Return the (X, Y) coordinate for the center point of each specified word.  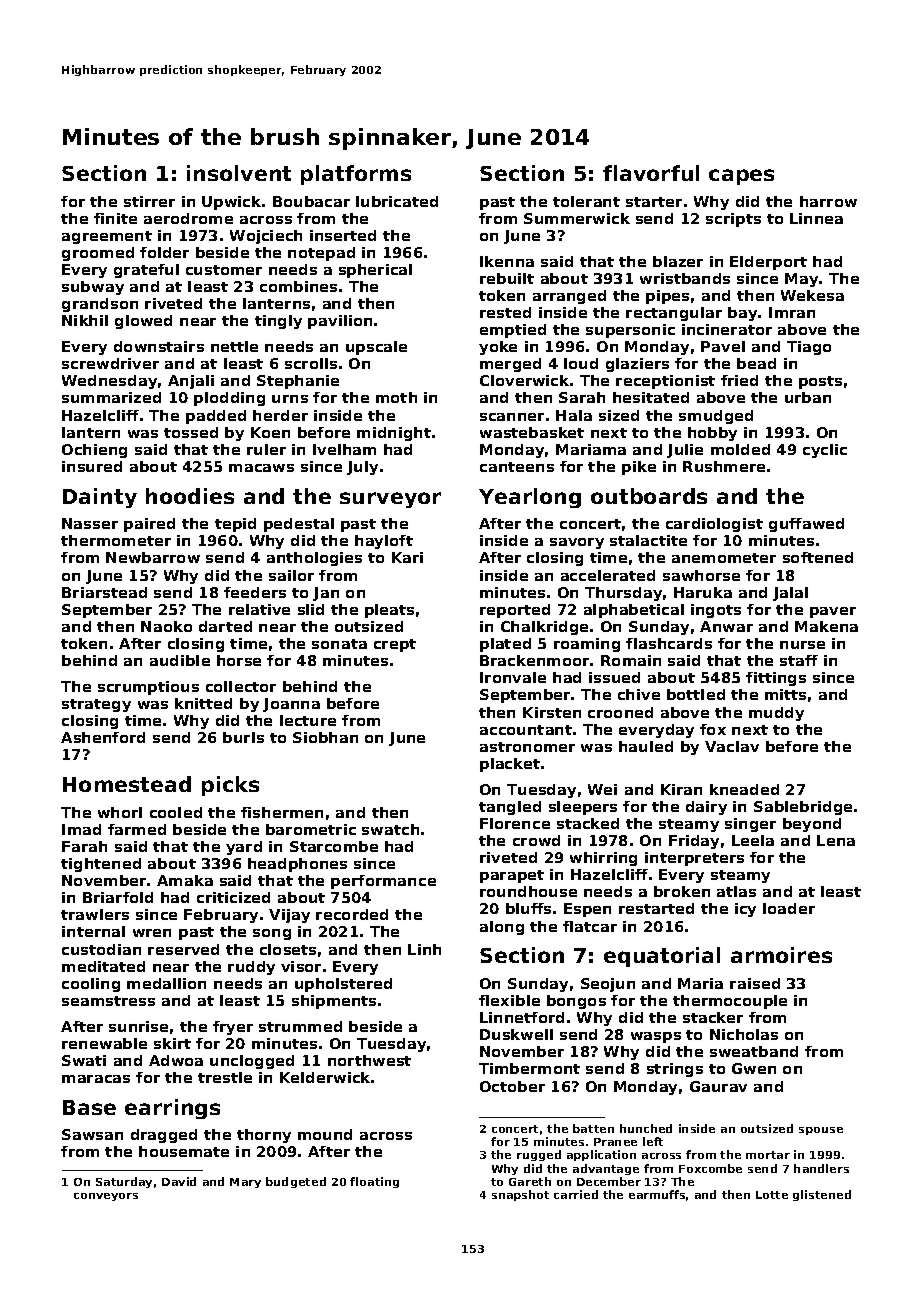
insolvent (239, 173)
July (362, 468)
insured (92, 466)
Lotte (772, 1195)
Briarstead (104, 592)
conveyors (106, 1197)
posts (820, 382)
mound (325, 1134)
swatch (390, 829)
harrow (828, 201)
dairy (706, 808)
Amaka (185, 880)
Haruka (703, 592)
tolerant (586, 201)
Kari (407, 557)
